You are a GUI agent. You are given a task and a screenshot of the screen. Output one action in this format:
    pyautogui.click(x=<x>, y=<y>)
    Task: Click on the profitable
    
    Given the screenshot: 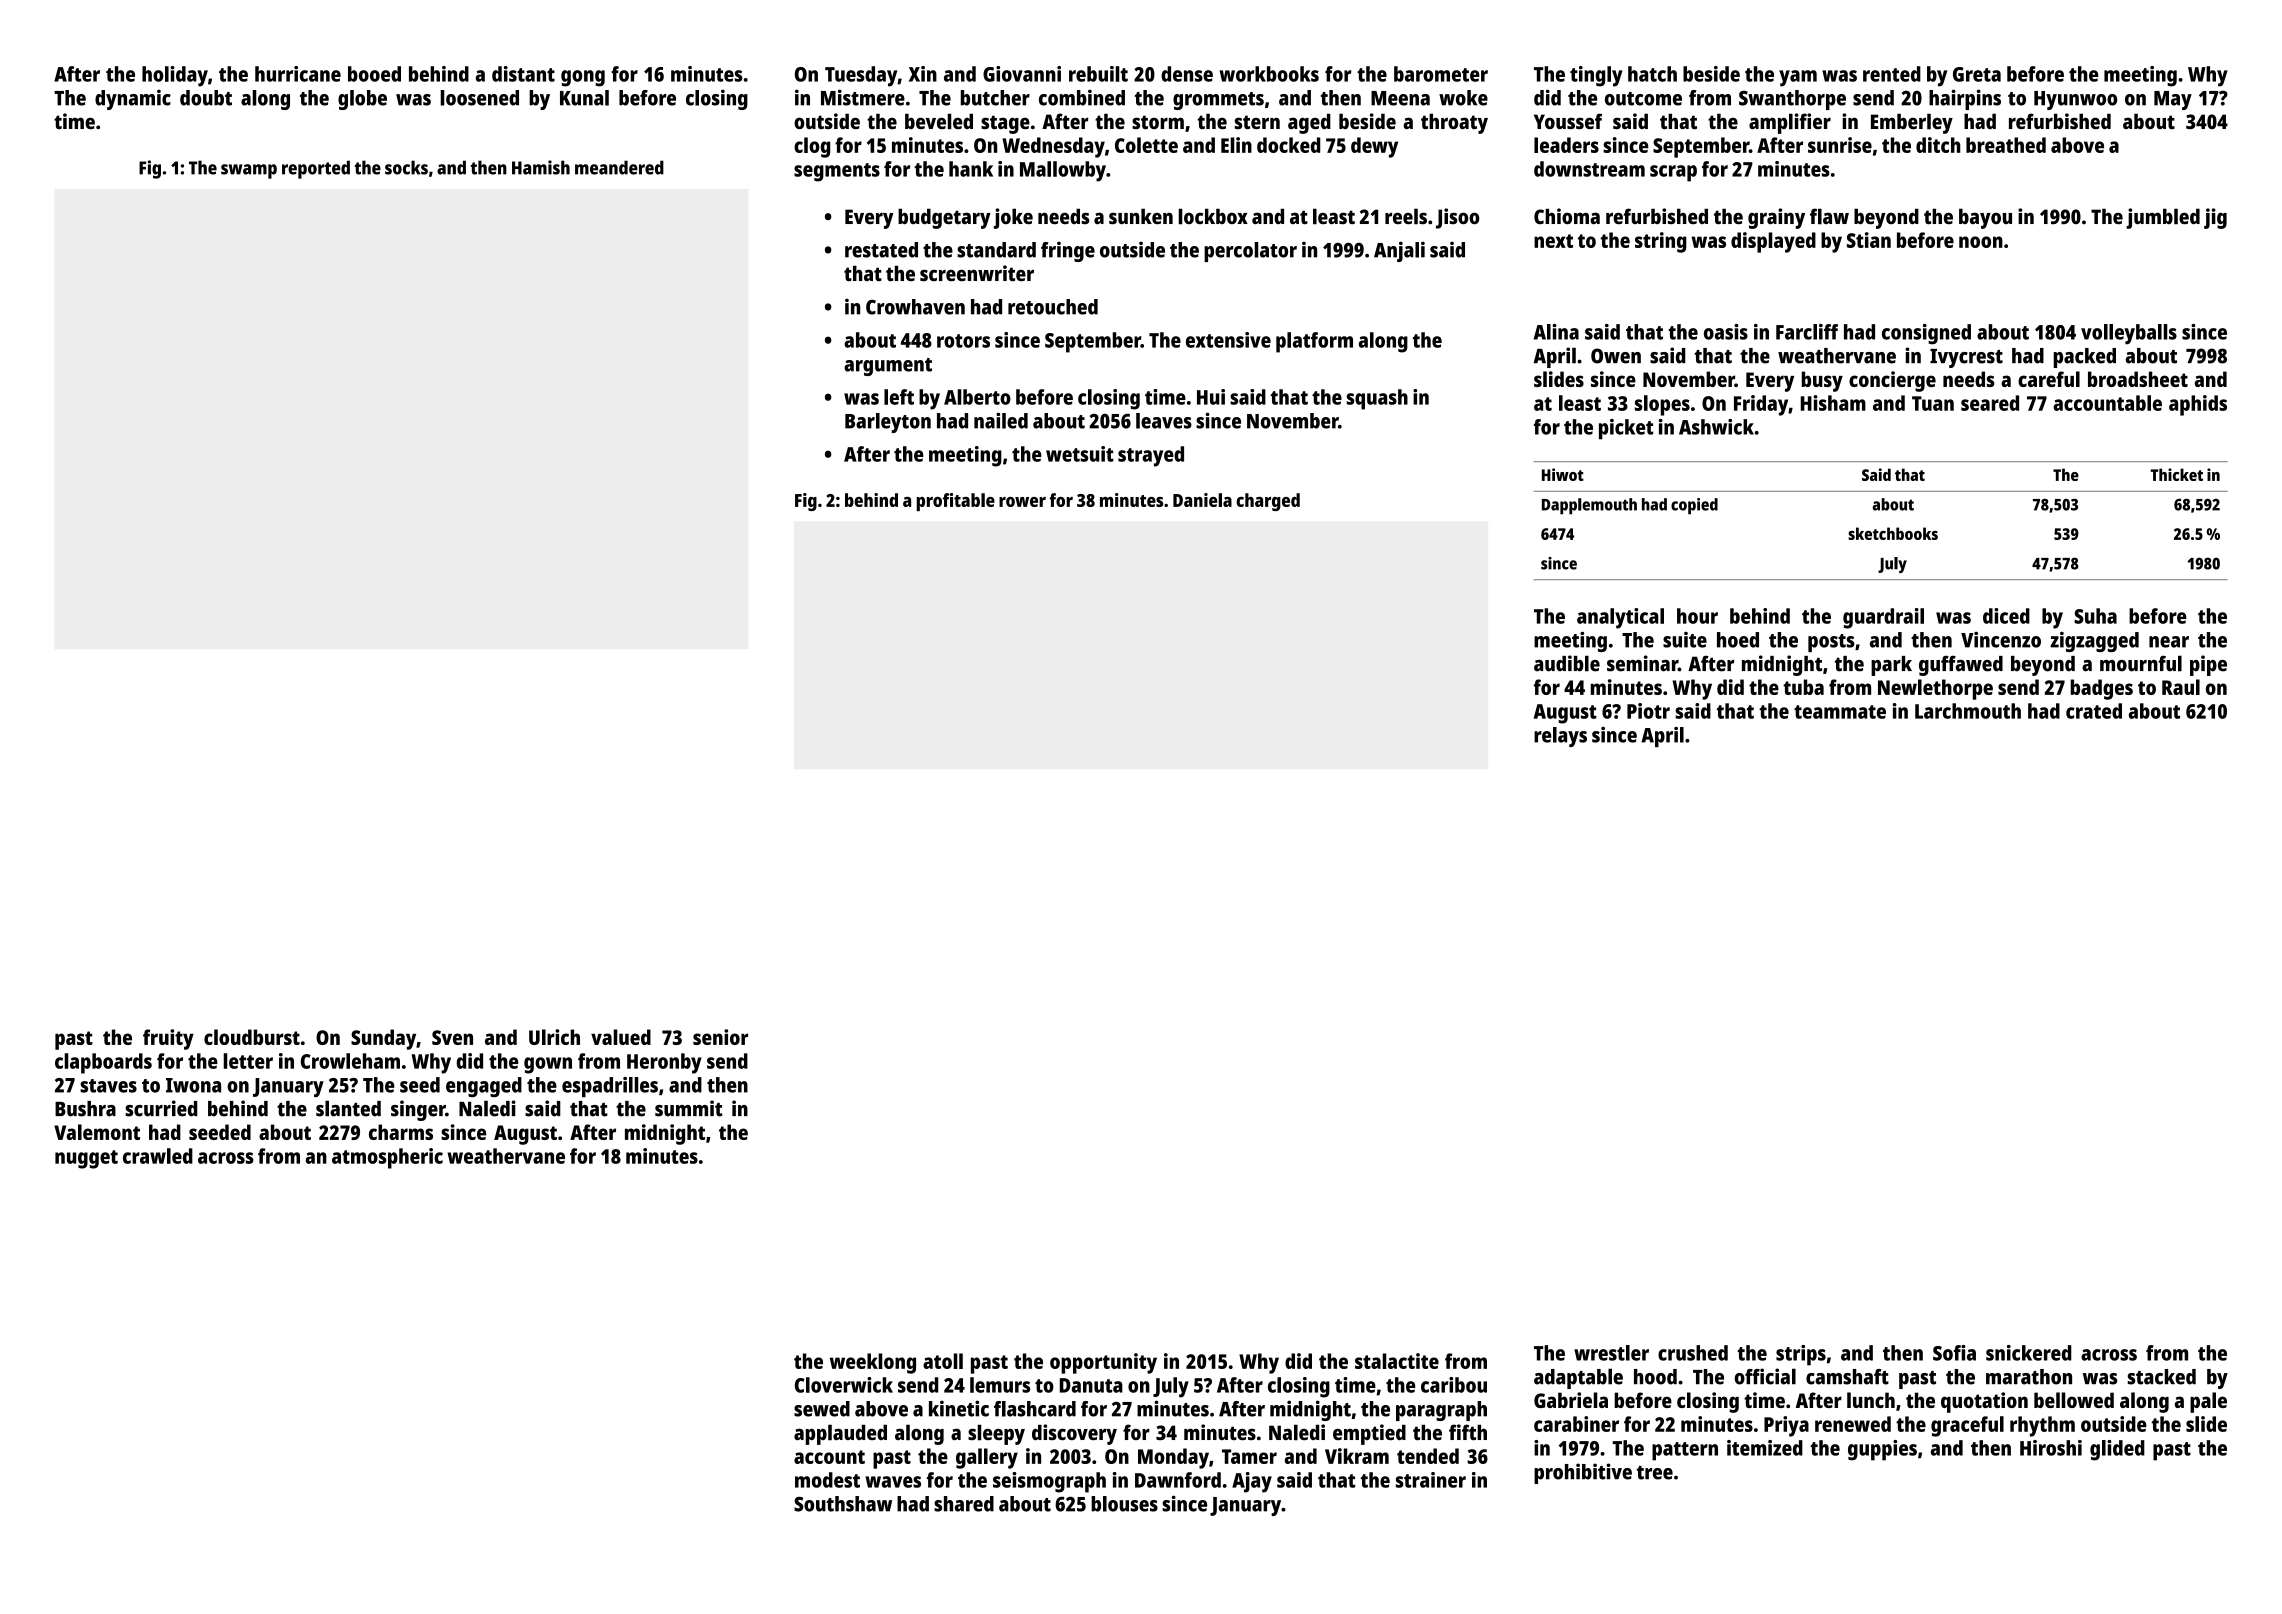 What is the action you would take?
    pyautogui.click(x=955, y=502)
